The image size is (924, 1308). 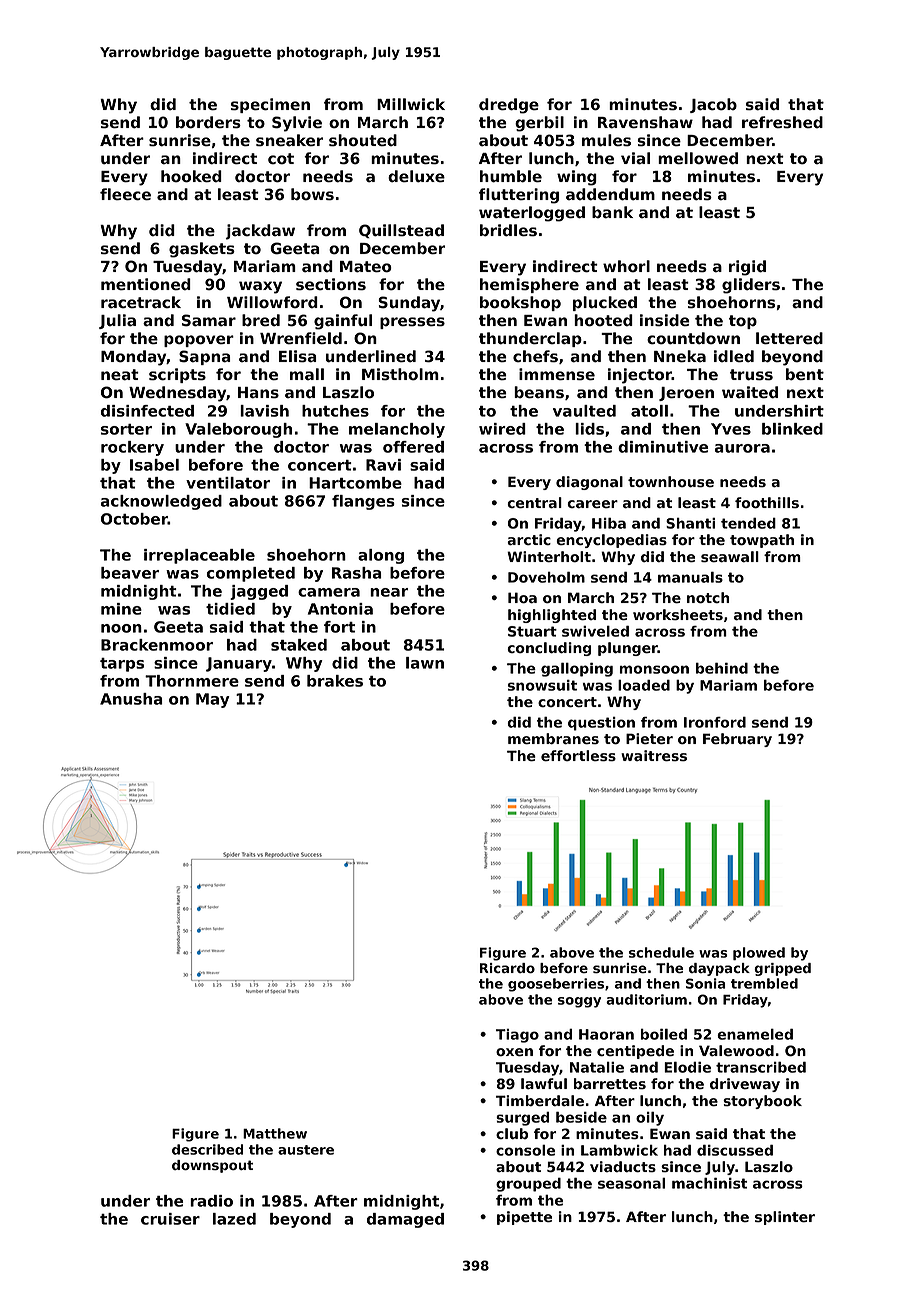 What do you see at coordinates (713, 105) in the screenshot?
I see `Jacob` at bounding box center [713, 105].
